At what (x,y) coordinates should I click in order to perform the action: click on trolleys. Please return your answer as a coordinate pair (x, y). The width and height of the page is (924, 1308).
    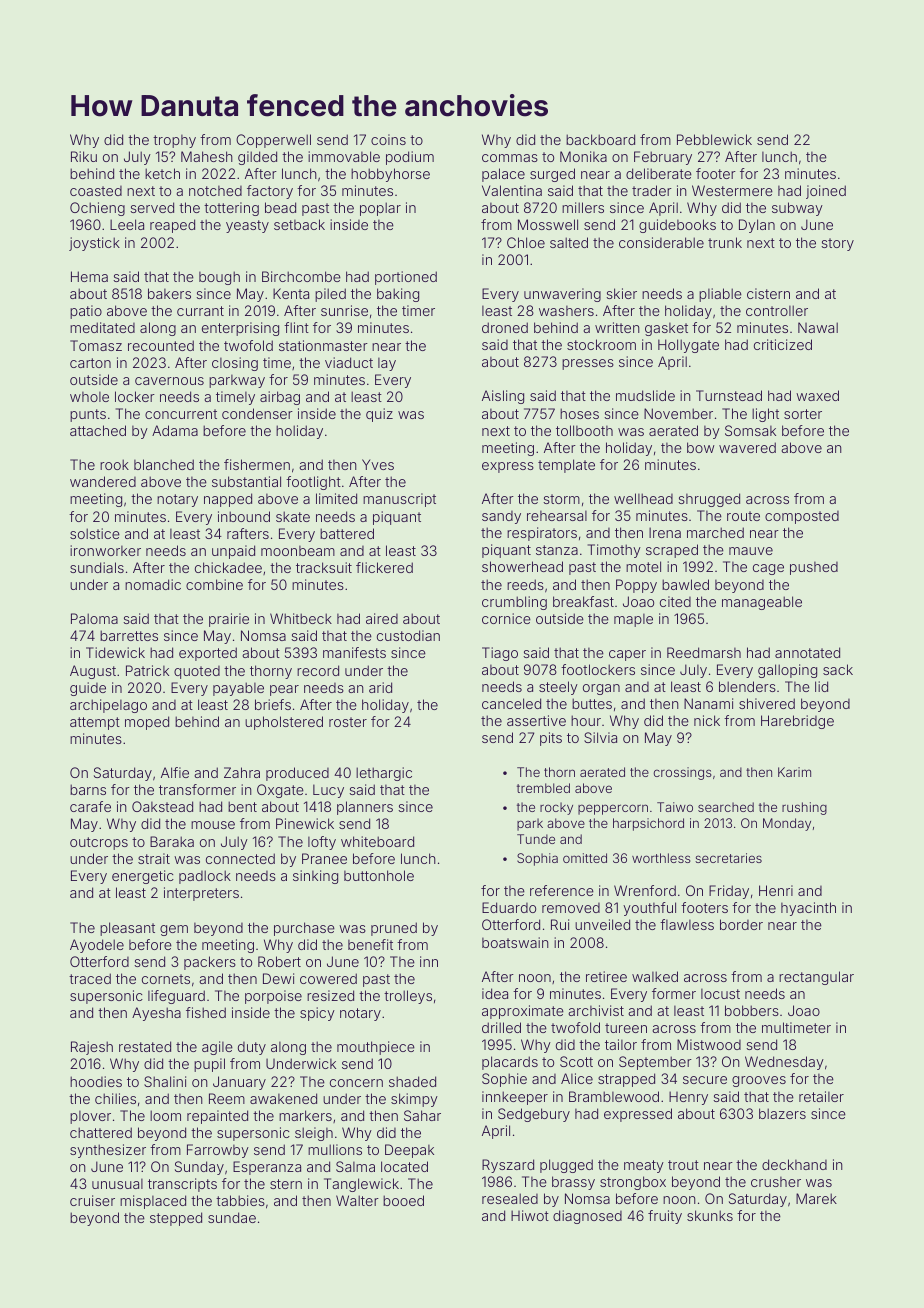
    Looking at the image, I should click on (408, 997).
